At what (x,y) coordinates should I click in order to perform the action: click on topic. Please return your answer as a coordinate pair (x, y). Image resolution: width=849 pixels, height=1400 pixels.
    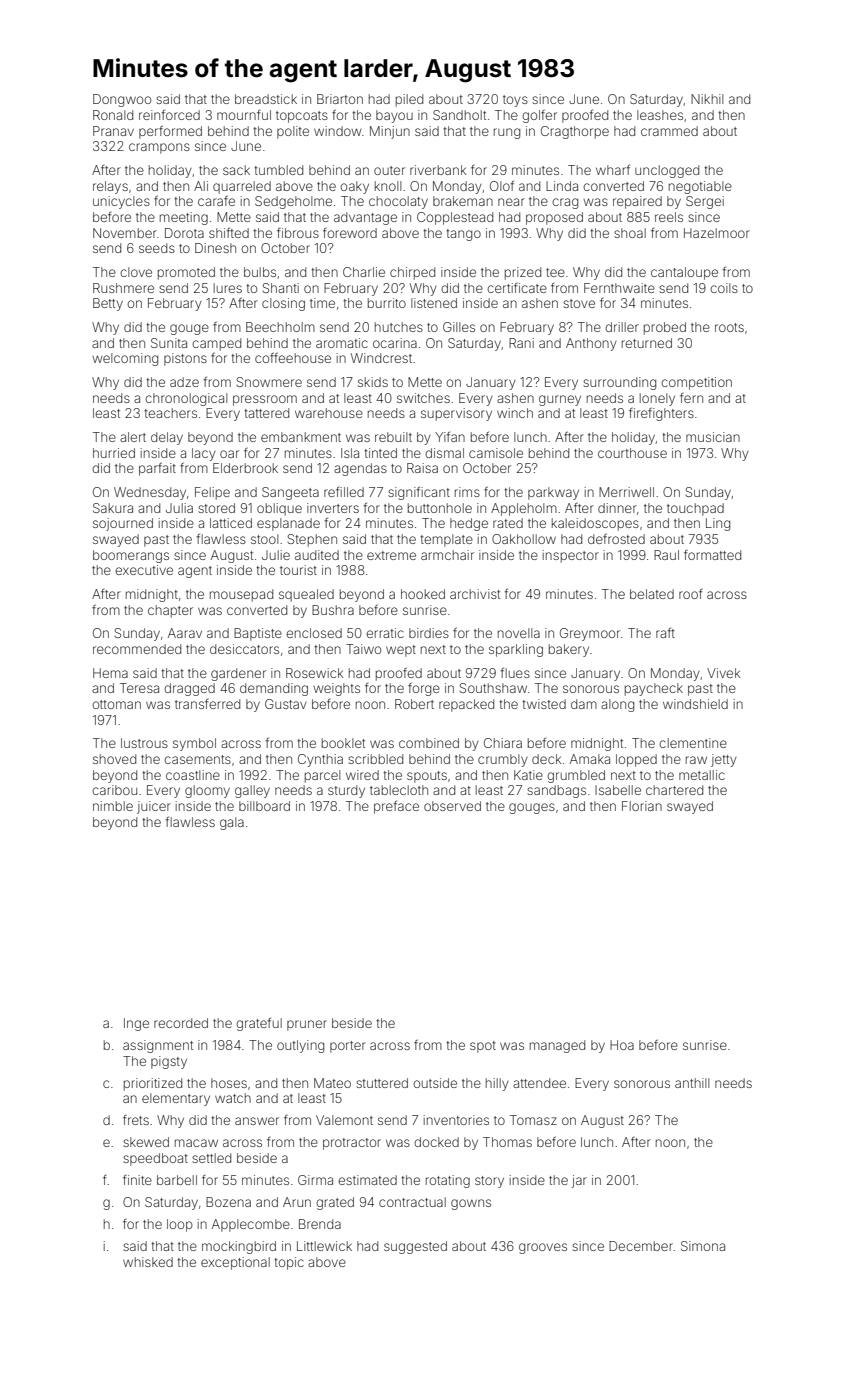
    Looking at the image, I should click on (289, 1263).
